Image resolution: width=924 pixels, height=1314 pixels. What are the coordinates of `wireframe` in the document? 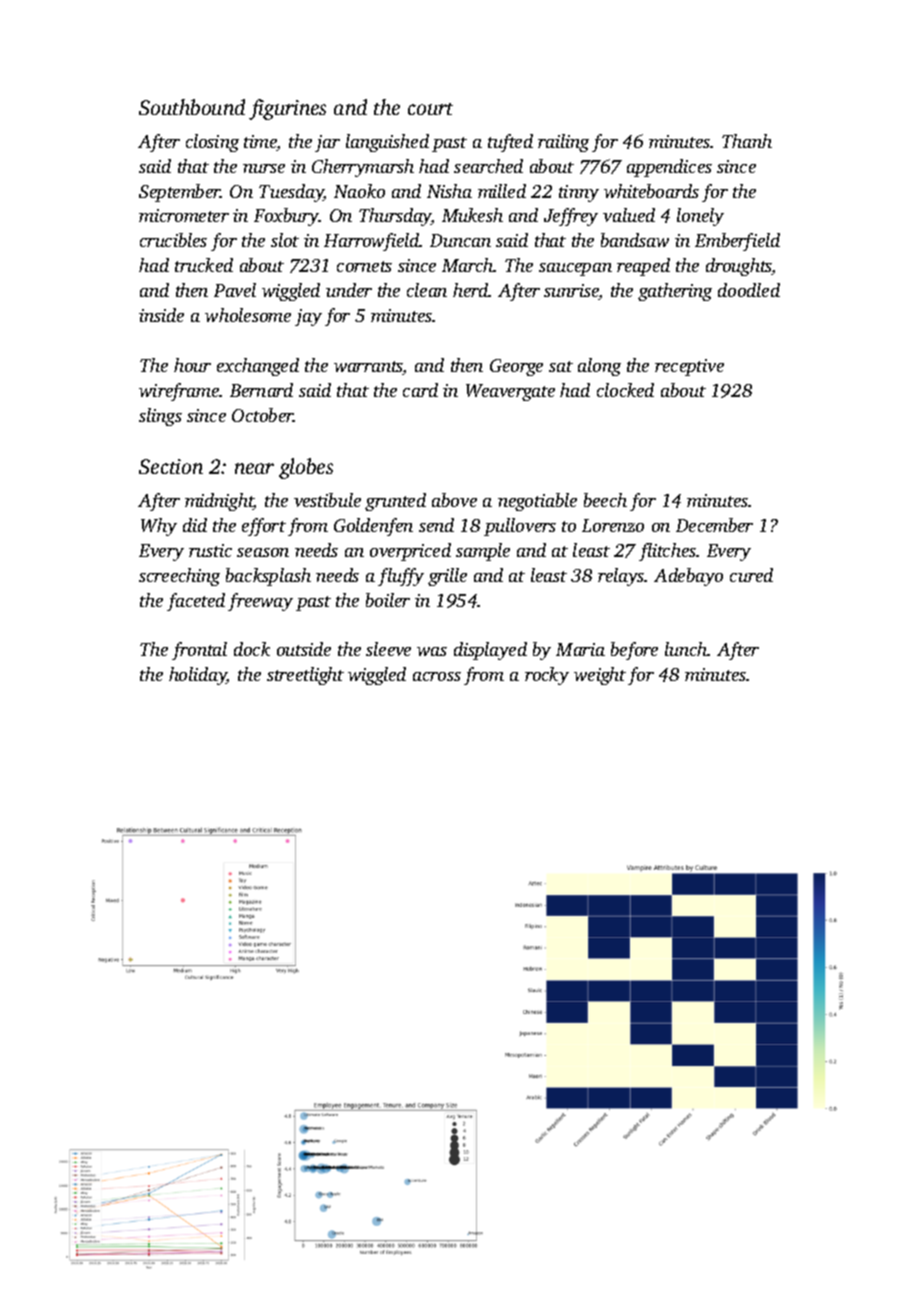 It's located at (179, 392).
